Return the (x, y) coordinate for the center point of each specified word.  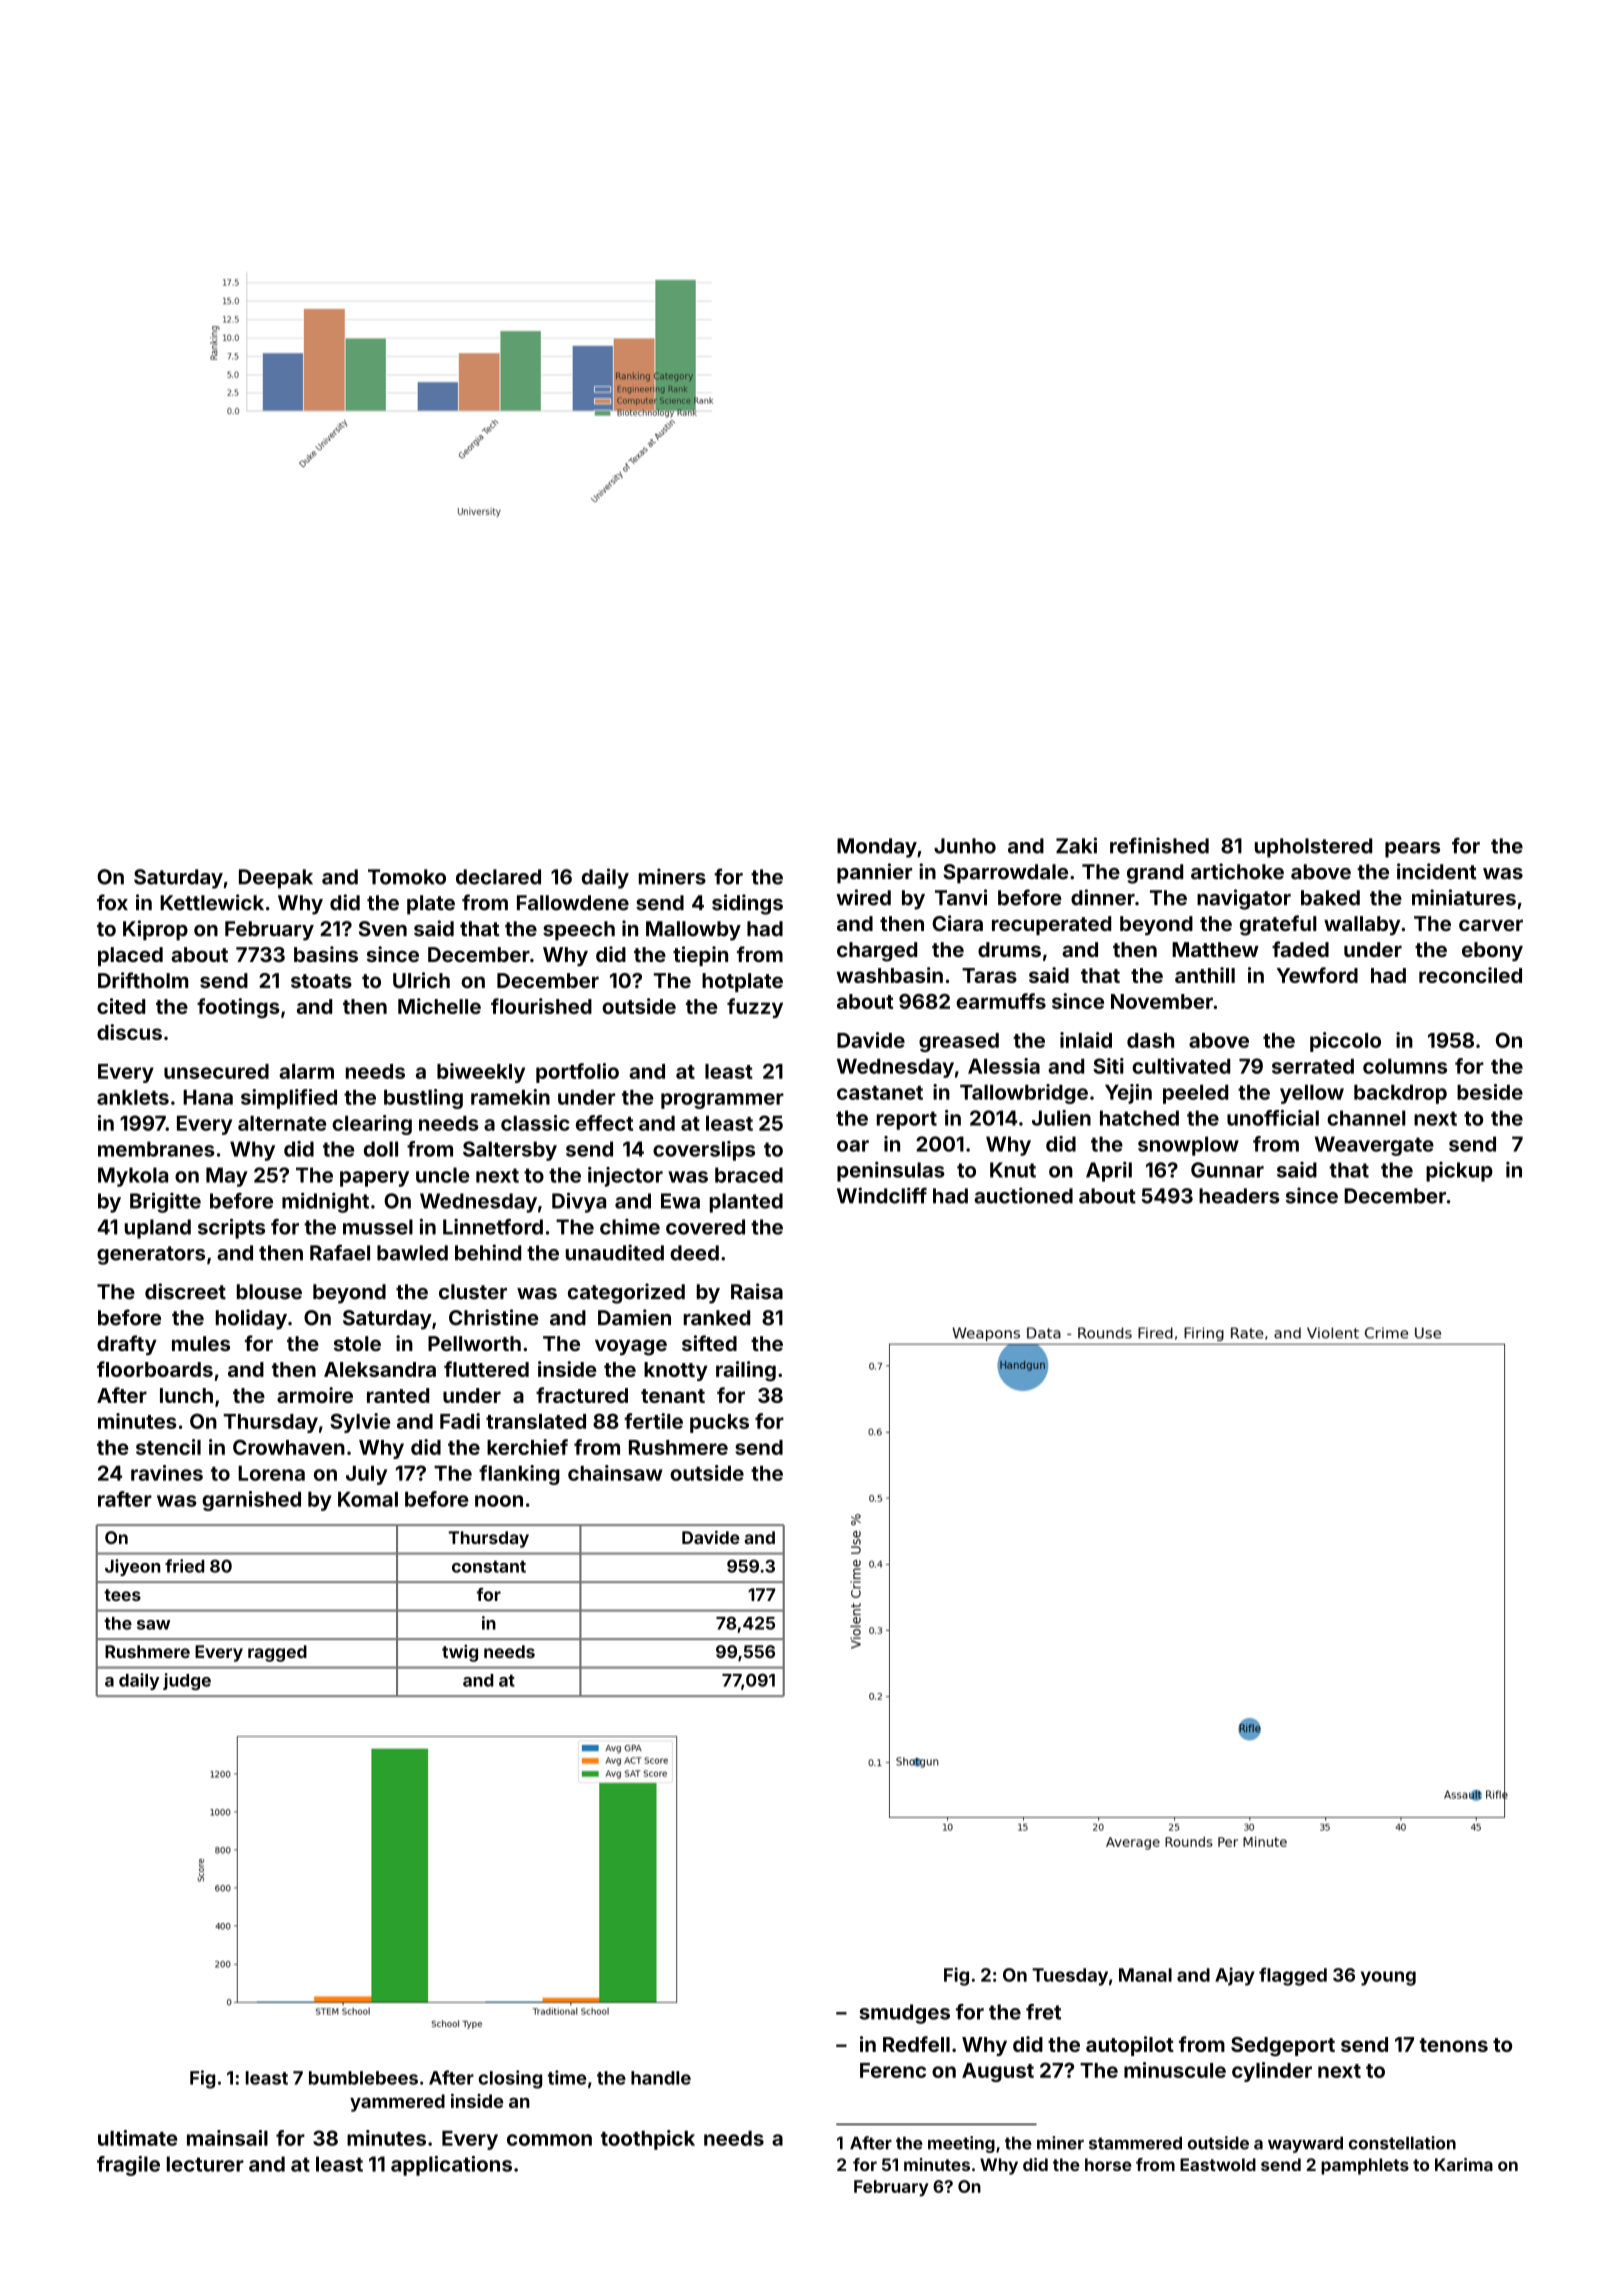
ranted (398, 1395)
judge (187, 1681)
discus (129, 1032)
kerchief (527, 1447)
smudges (904, 2014)
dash (1150, 1040)
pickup (1459, 1172)
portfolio (577, 1073)
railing (746, 1371)
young (1388, 1978)
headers (1239, 1196)
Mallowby (693, 931)
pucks (719, 1423)
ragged (277, 1653)
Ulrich (421, 980)
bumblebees (363, 2078)
